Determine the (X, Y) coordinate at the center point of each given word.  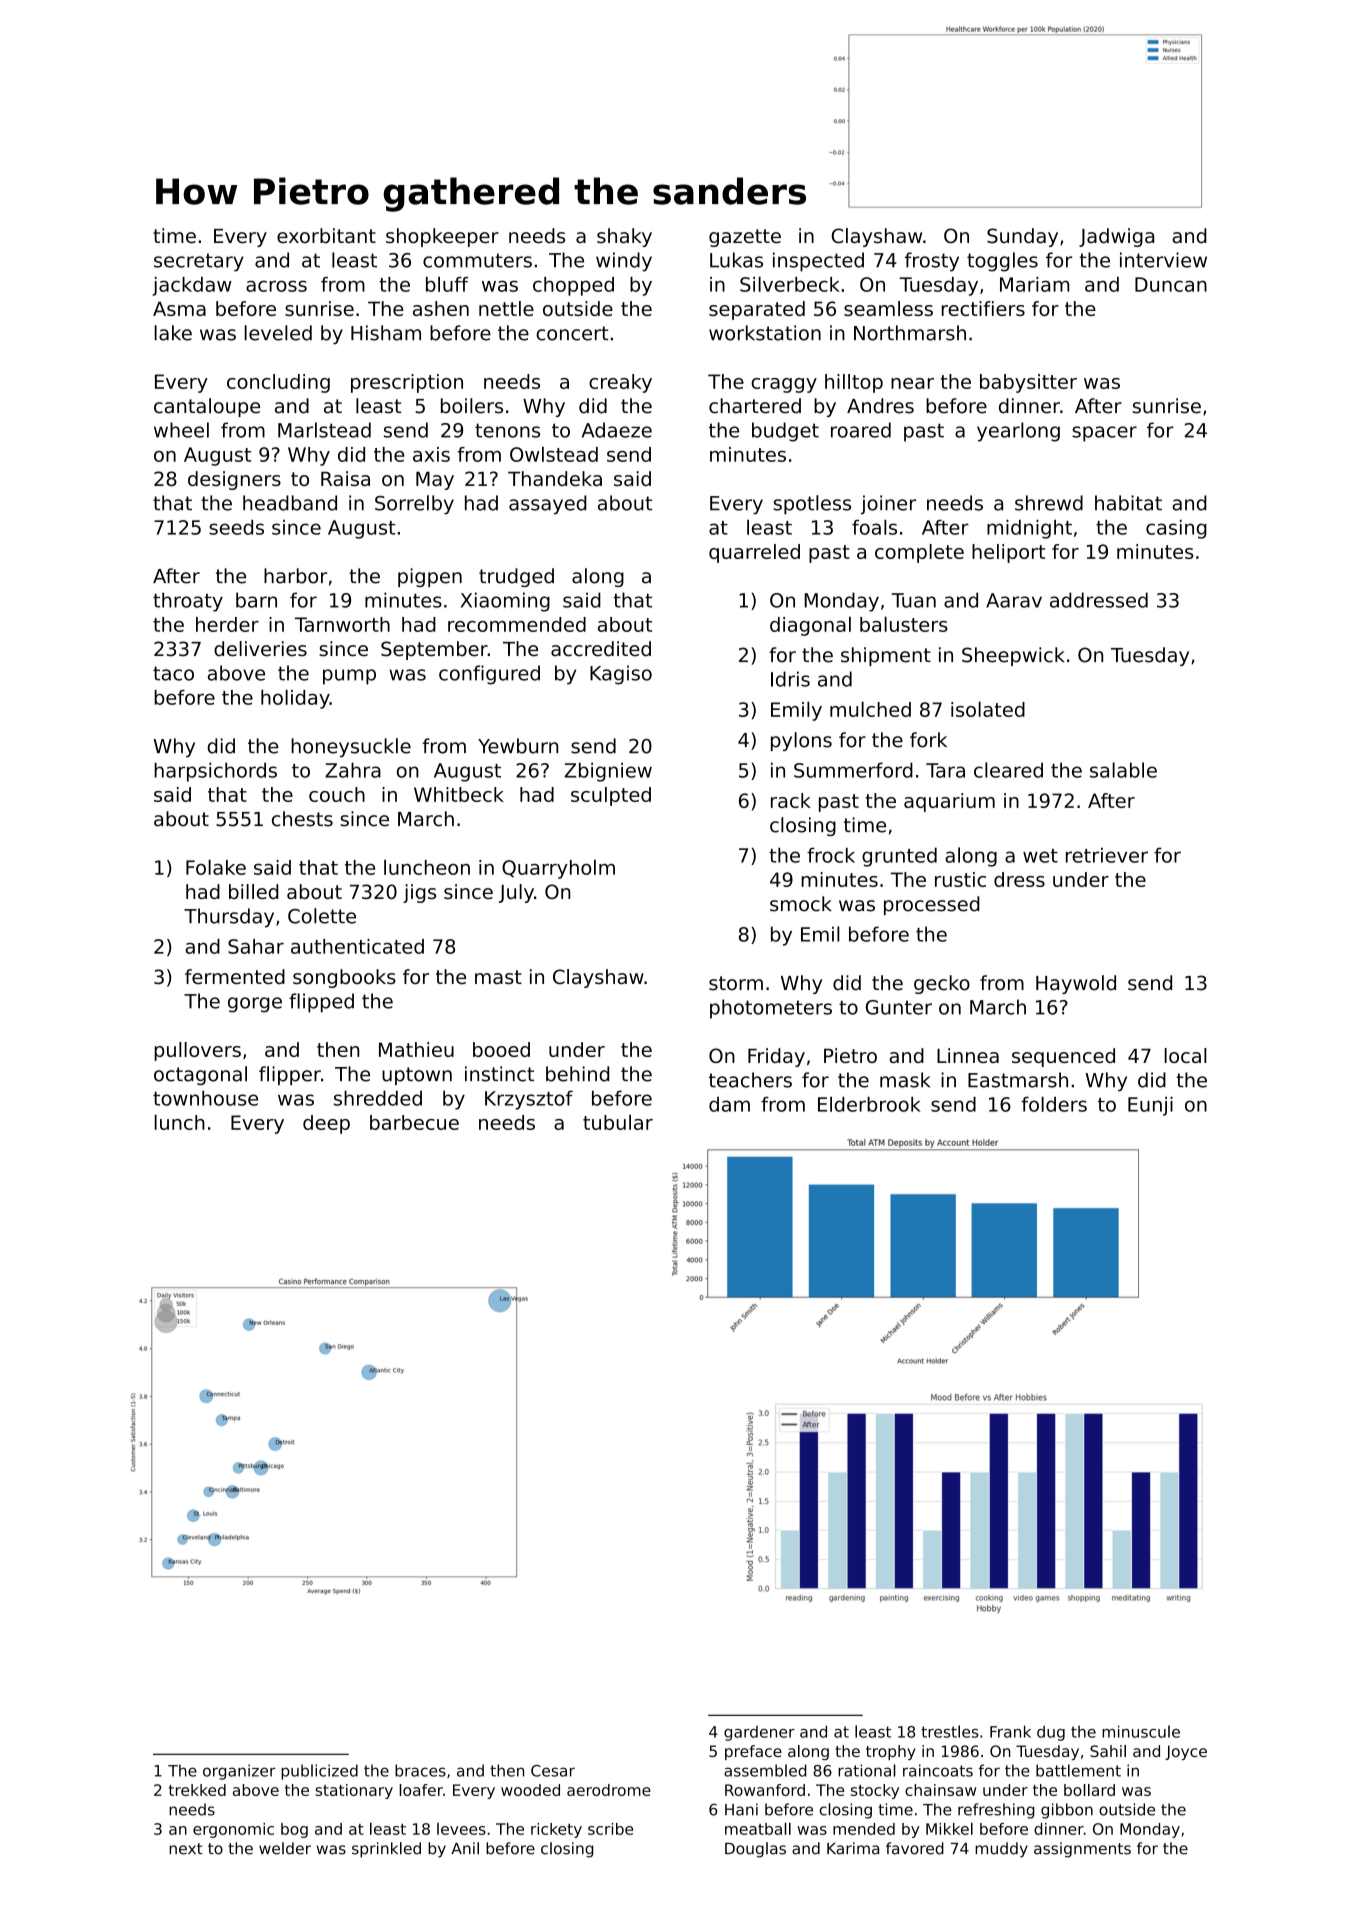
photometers (771, 1009)
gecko (942, 984)
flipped (321, 1003)
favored (915, 1848)
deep (326, 1124)
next (186, 1849)
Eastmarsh (1018, 1080)
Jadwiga (1116, 237)
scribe (610, 1829)
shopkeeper (442, 237)
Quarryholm (558, 869)
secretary (199, 262)
